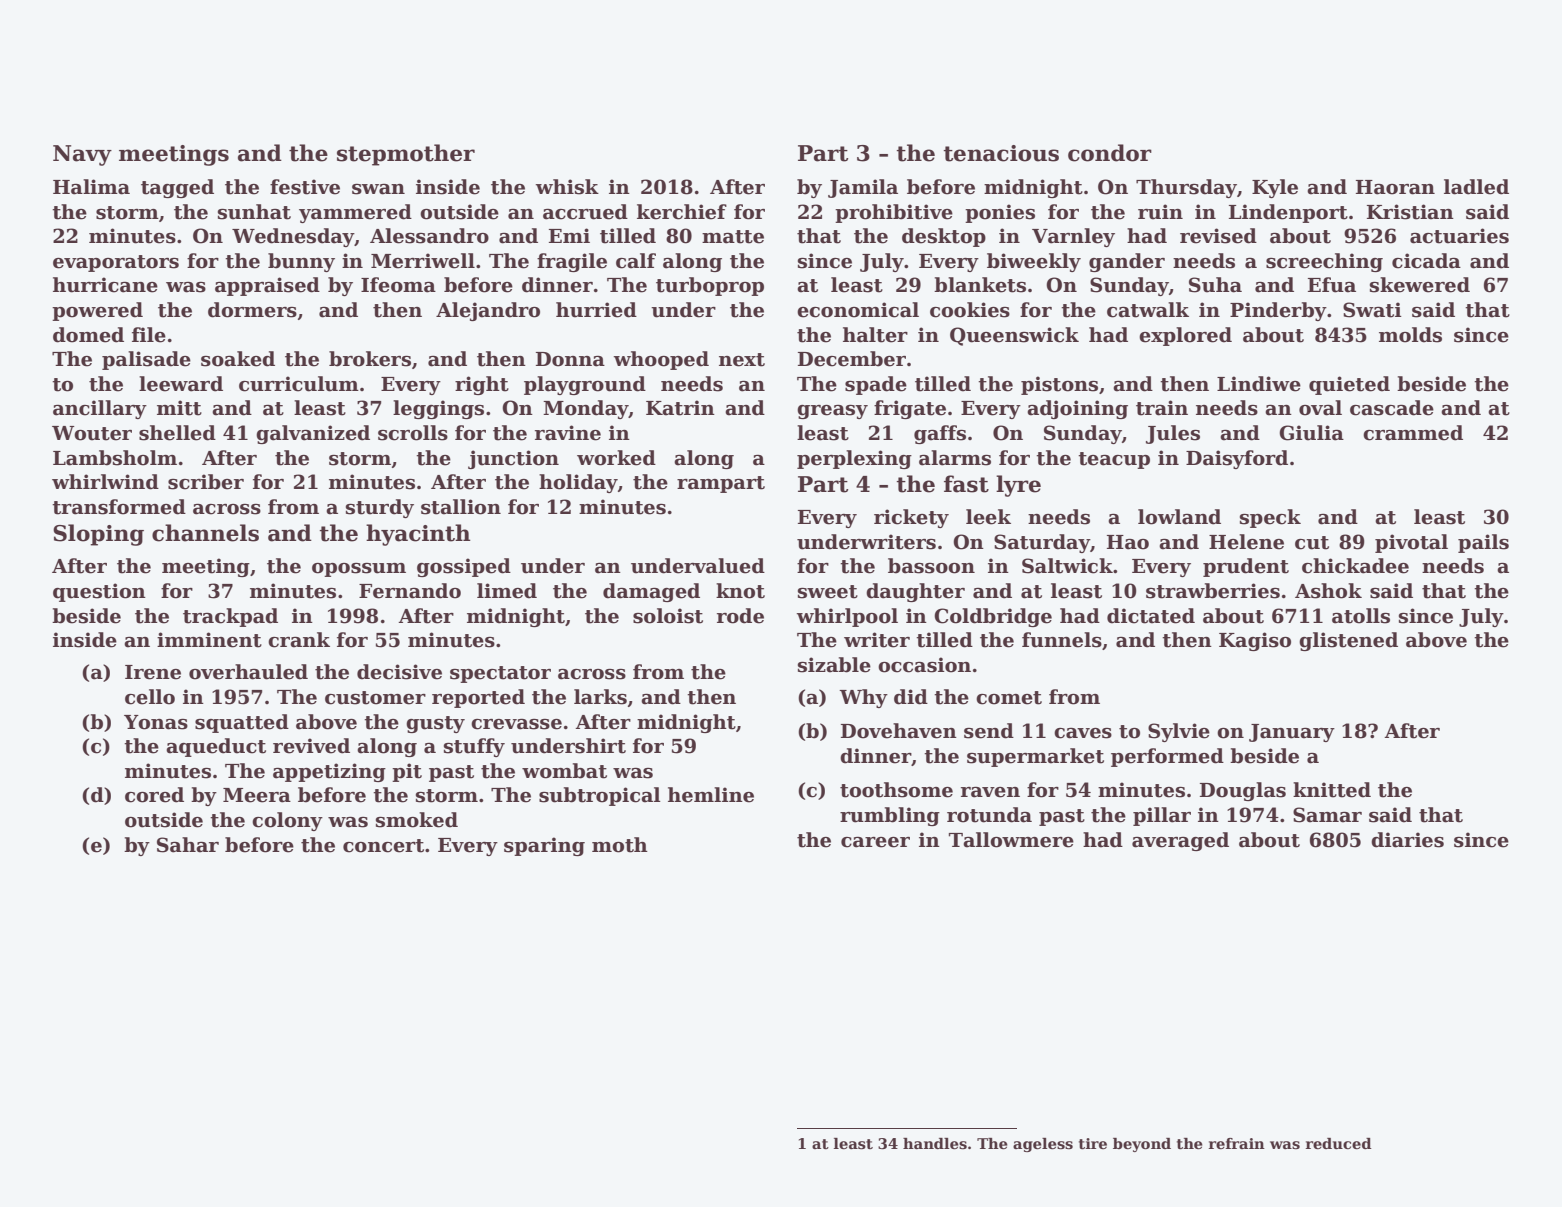 This document has height=1207, width=1562. I want to click on caves, so click(1083, 733).
